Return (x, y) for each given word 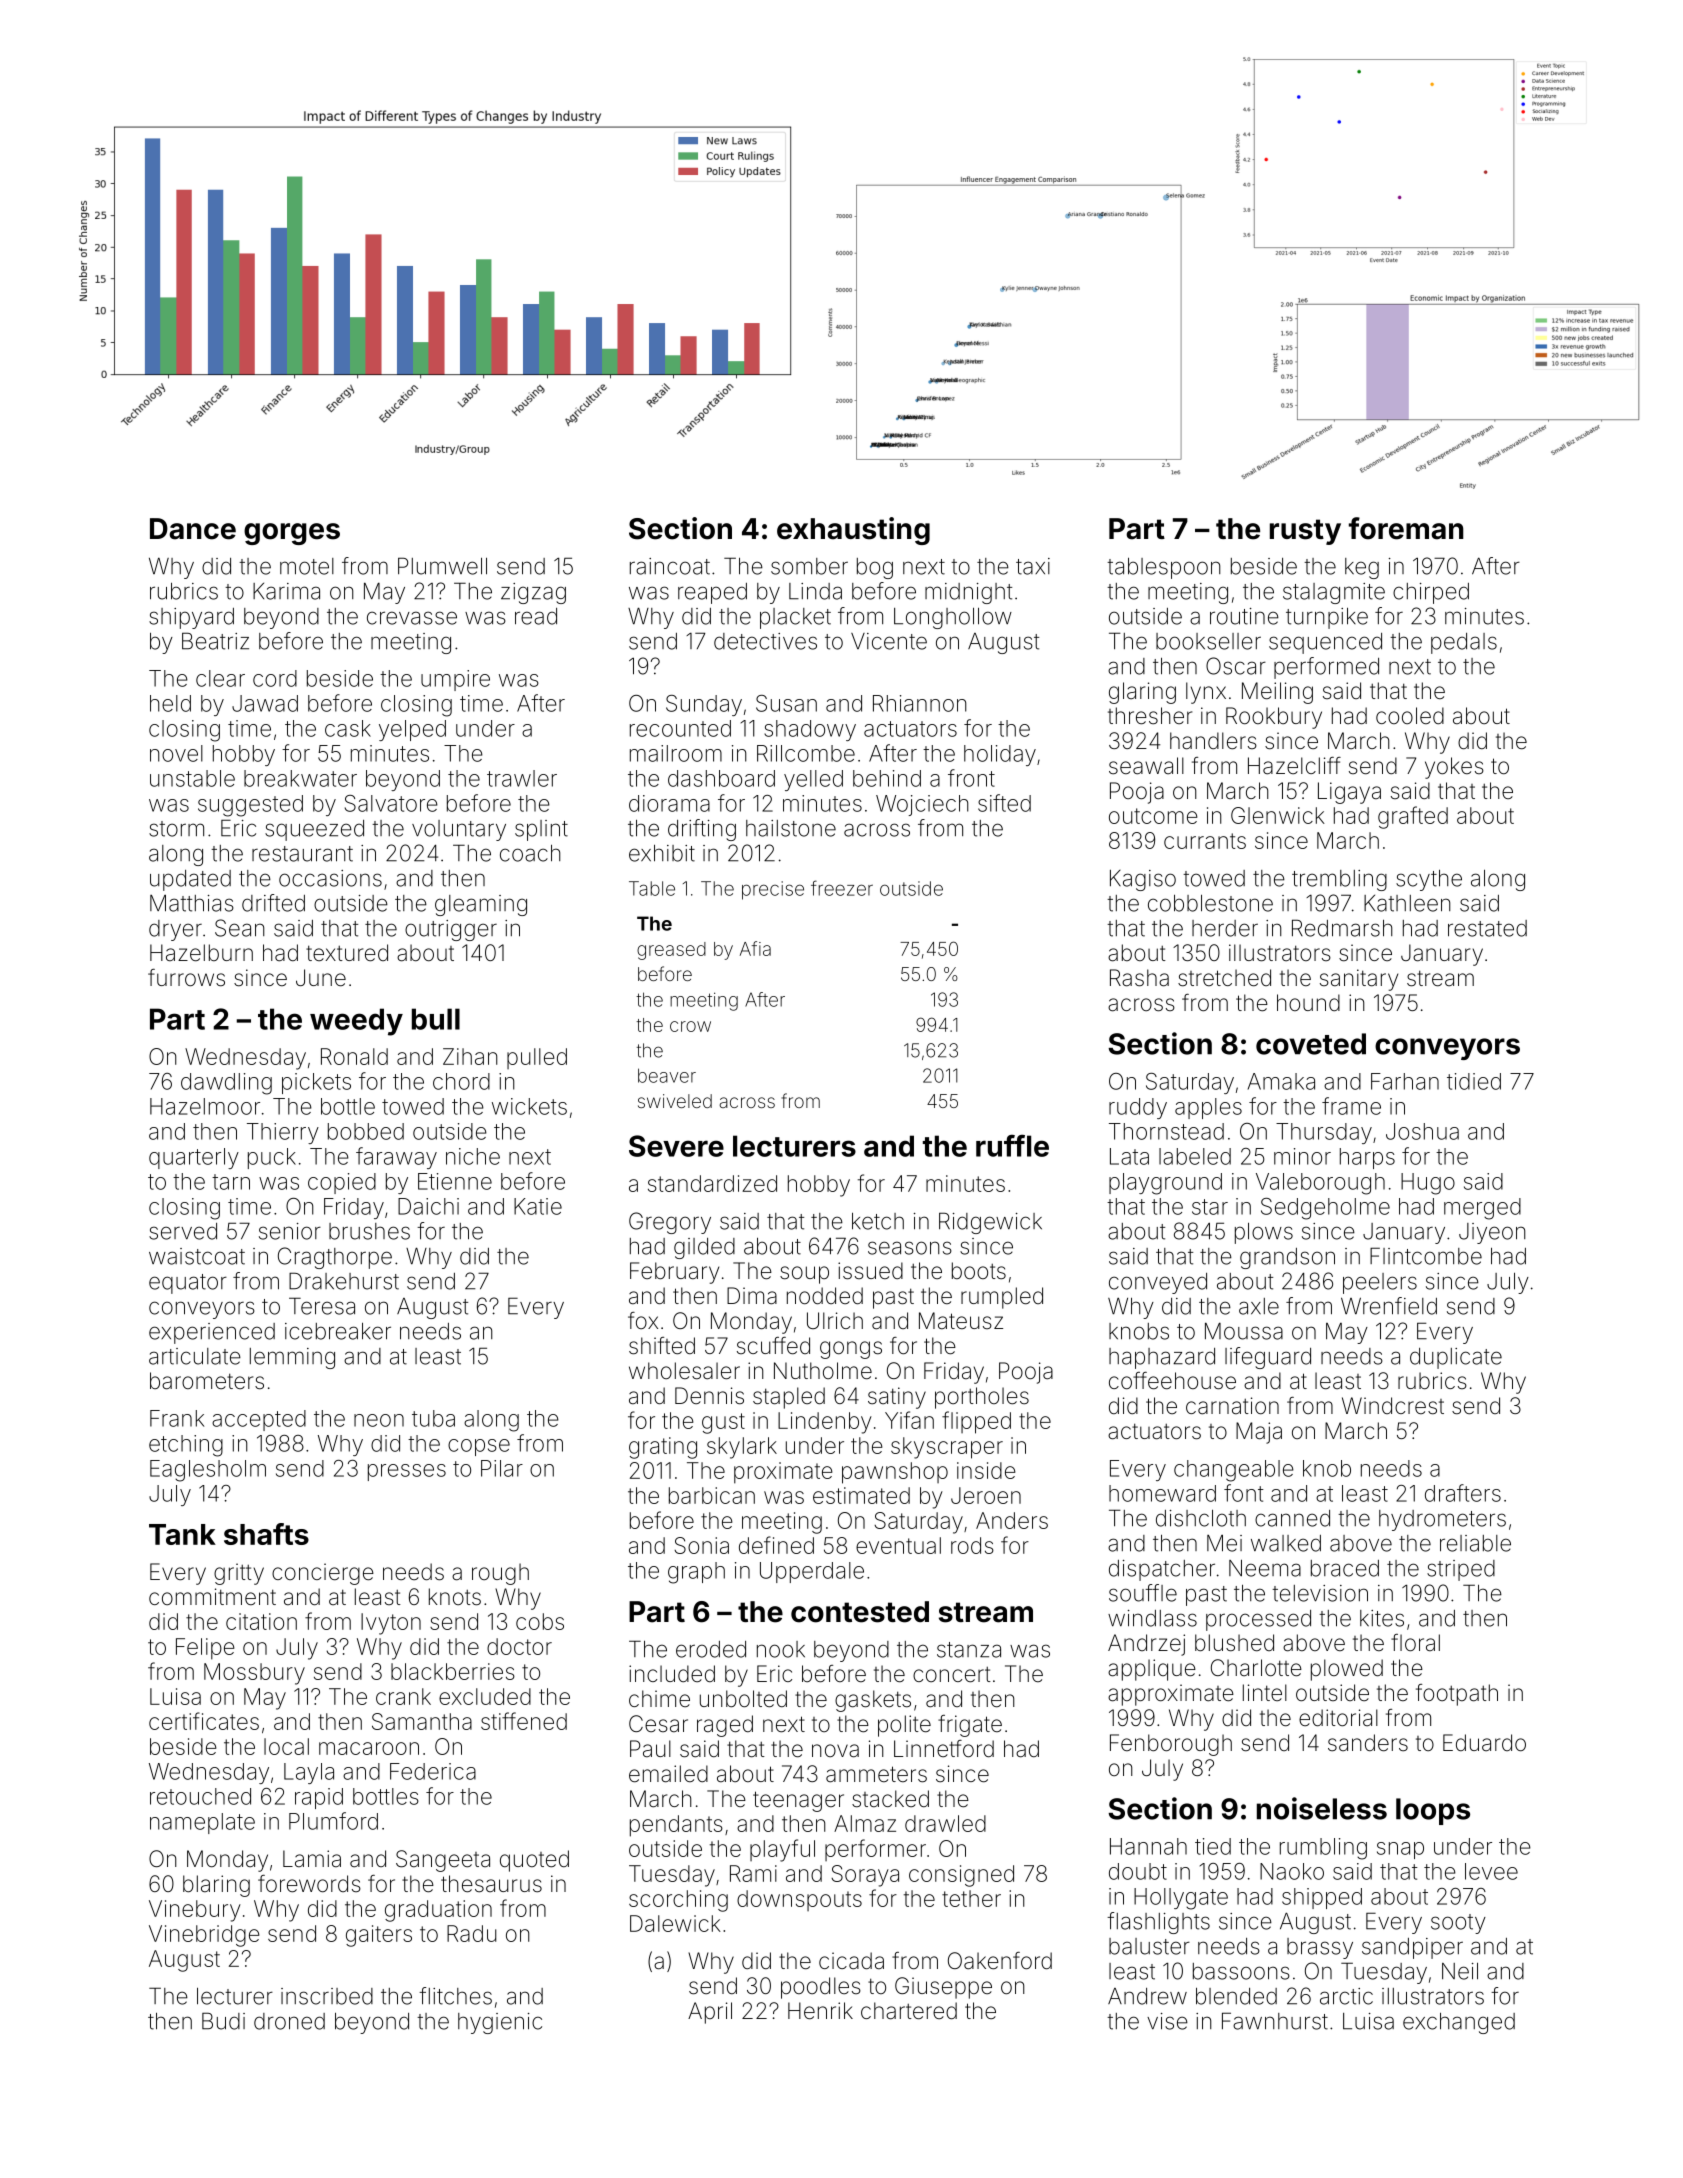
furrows (186, 978)
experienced (212, 1333)
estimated (861, 1495)
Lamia (312, 1859)
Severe (676, 1146)
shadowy (810, 730)
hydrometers (1442, 1520)
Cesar (658, 1724)
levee (1491, 1871)
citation (261, 1621)
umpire (455, 680)
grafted (1413, 817)
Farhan (1405, 1081)
